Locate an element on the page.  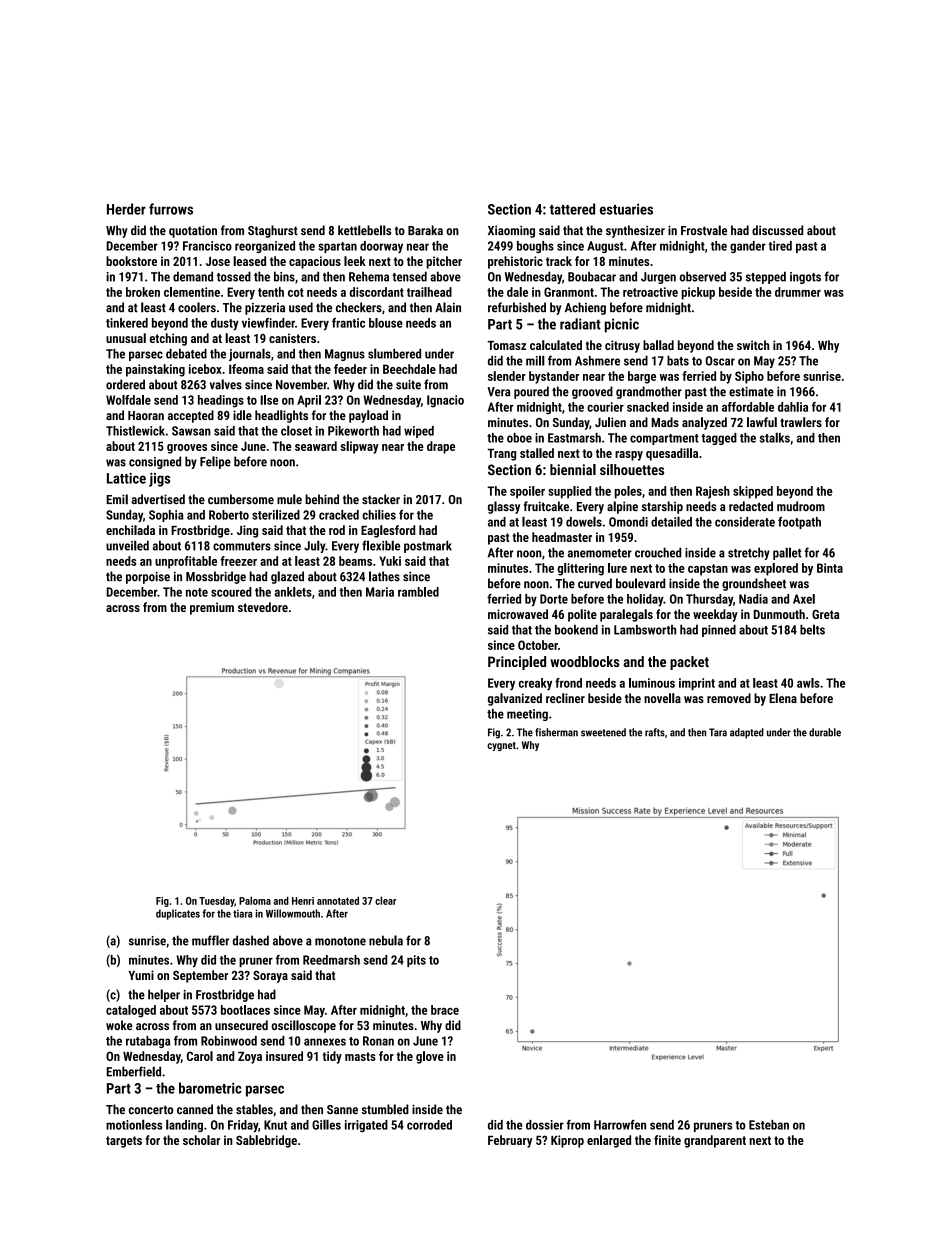
adapted is located at coordinates (747, 733).
